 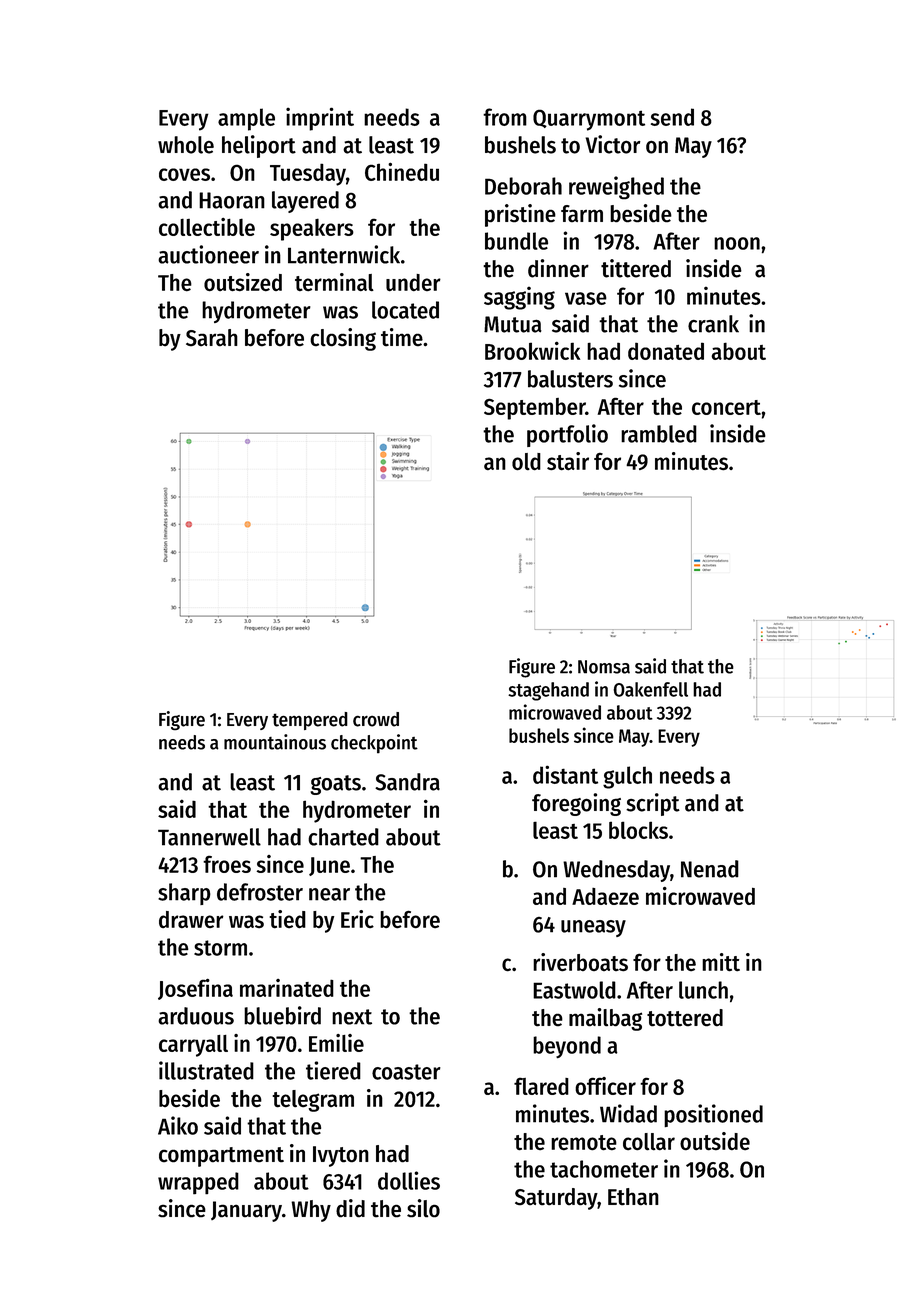 I want to click on imprint, so click(x=320, y=119).
